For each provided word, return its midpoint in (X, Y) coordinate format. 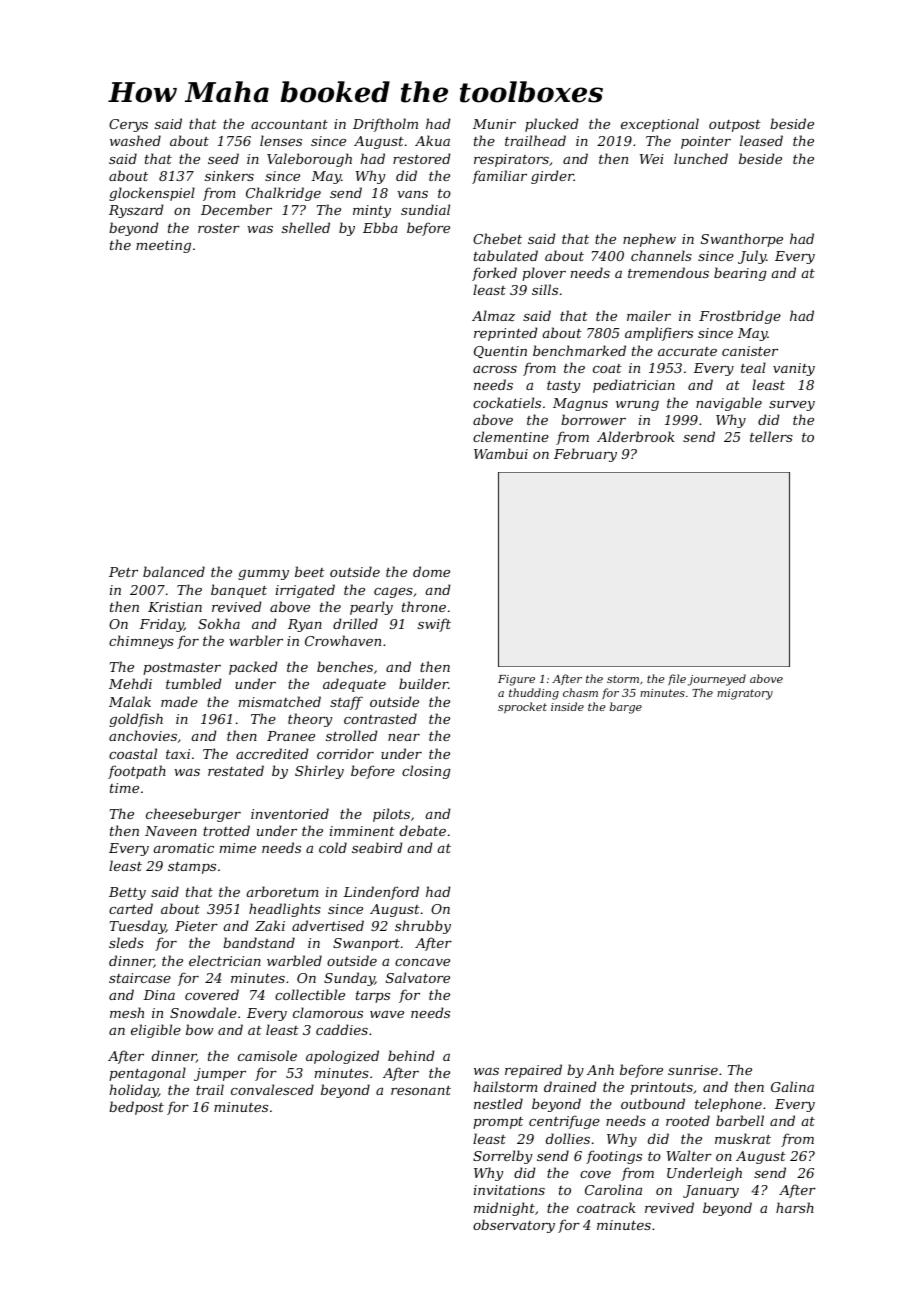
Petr (123, 572)
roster (219, 228)
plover (544, 274)
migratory (745, 694)
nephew (649, 240)
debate (423, 830)
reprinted (505, 334)
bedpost (136, 1108)
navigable (729, 404)
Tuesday (138, 927)
